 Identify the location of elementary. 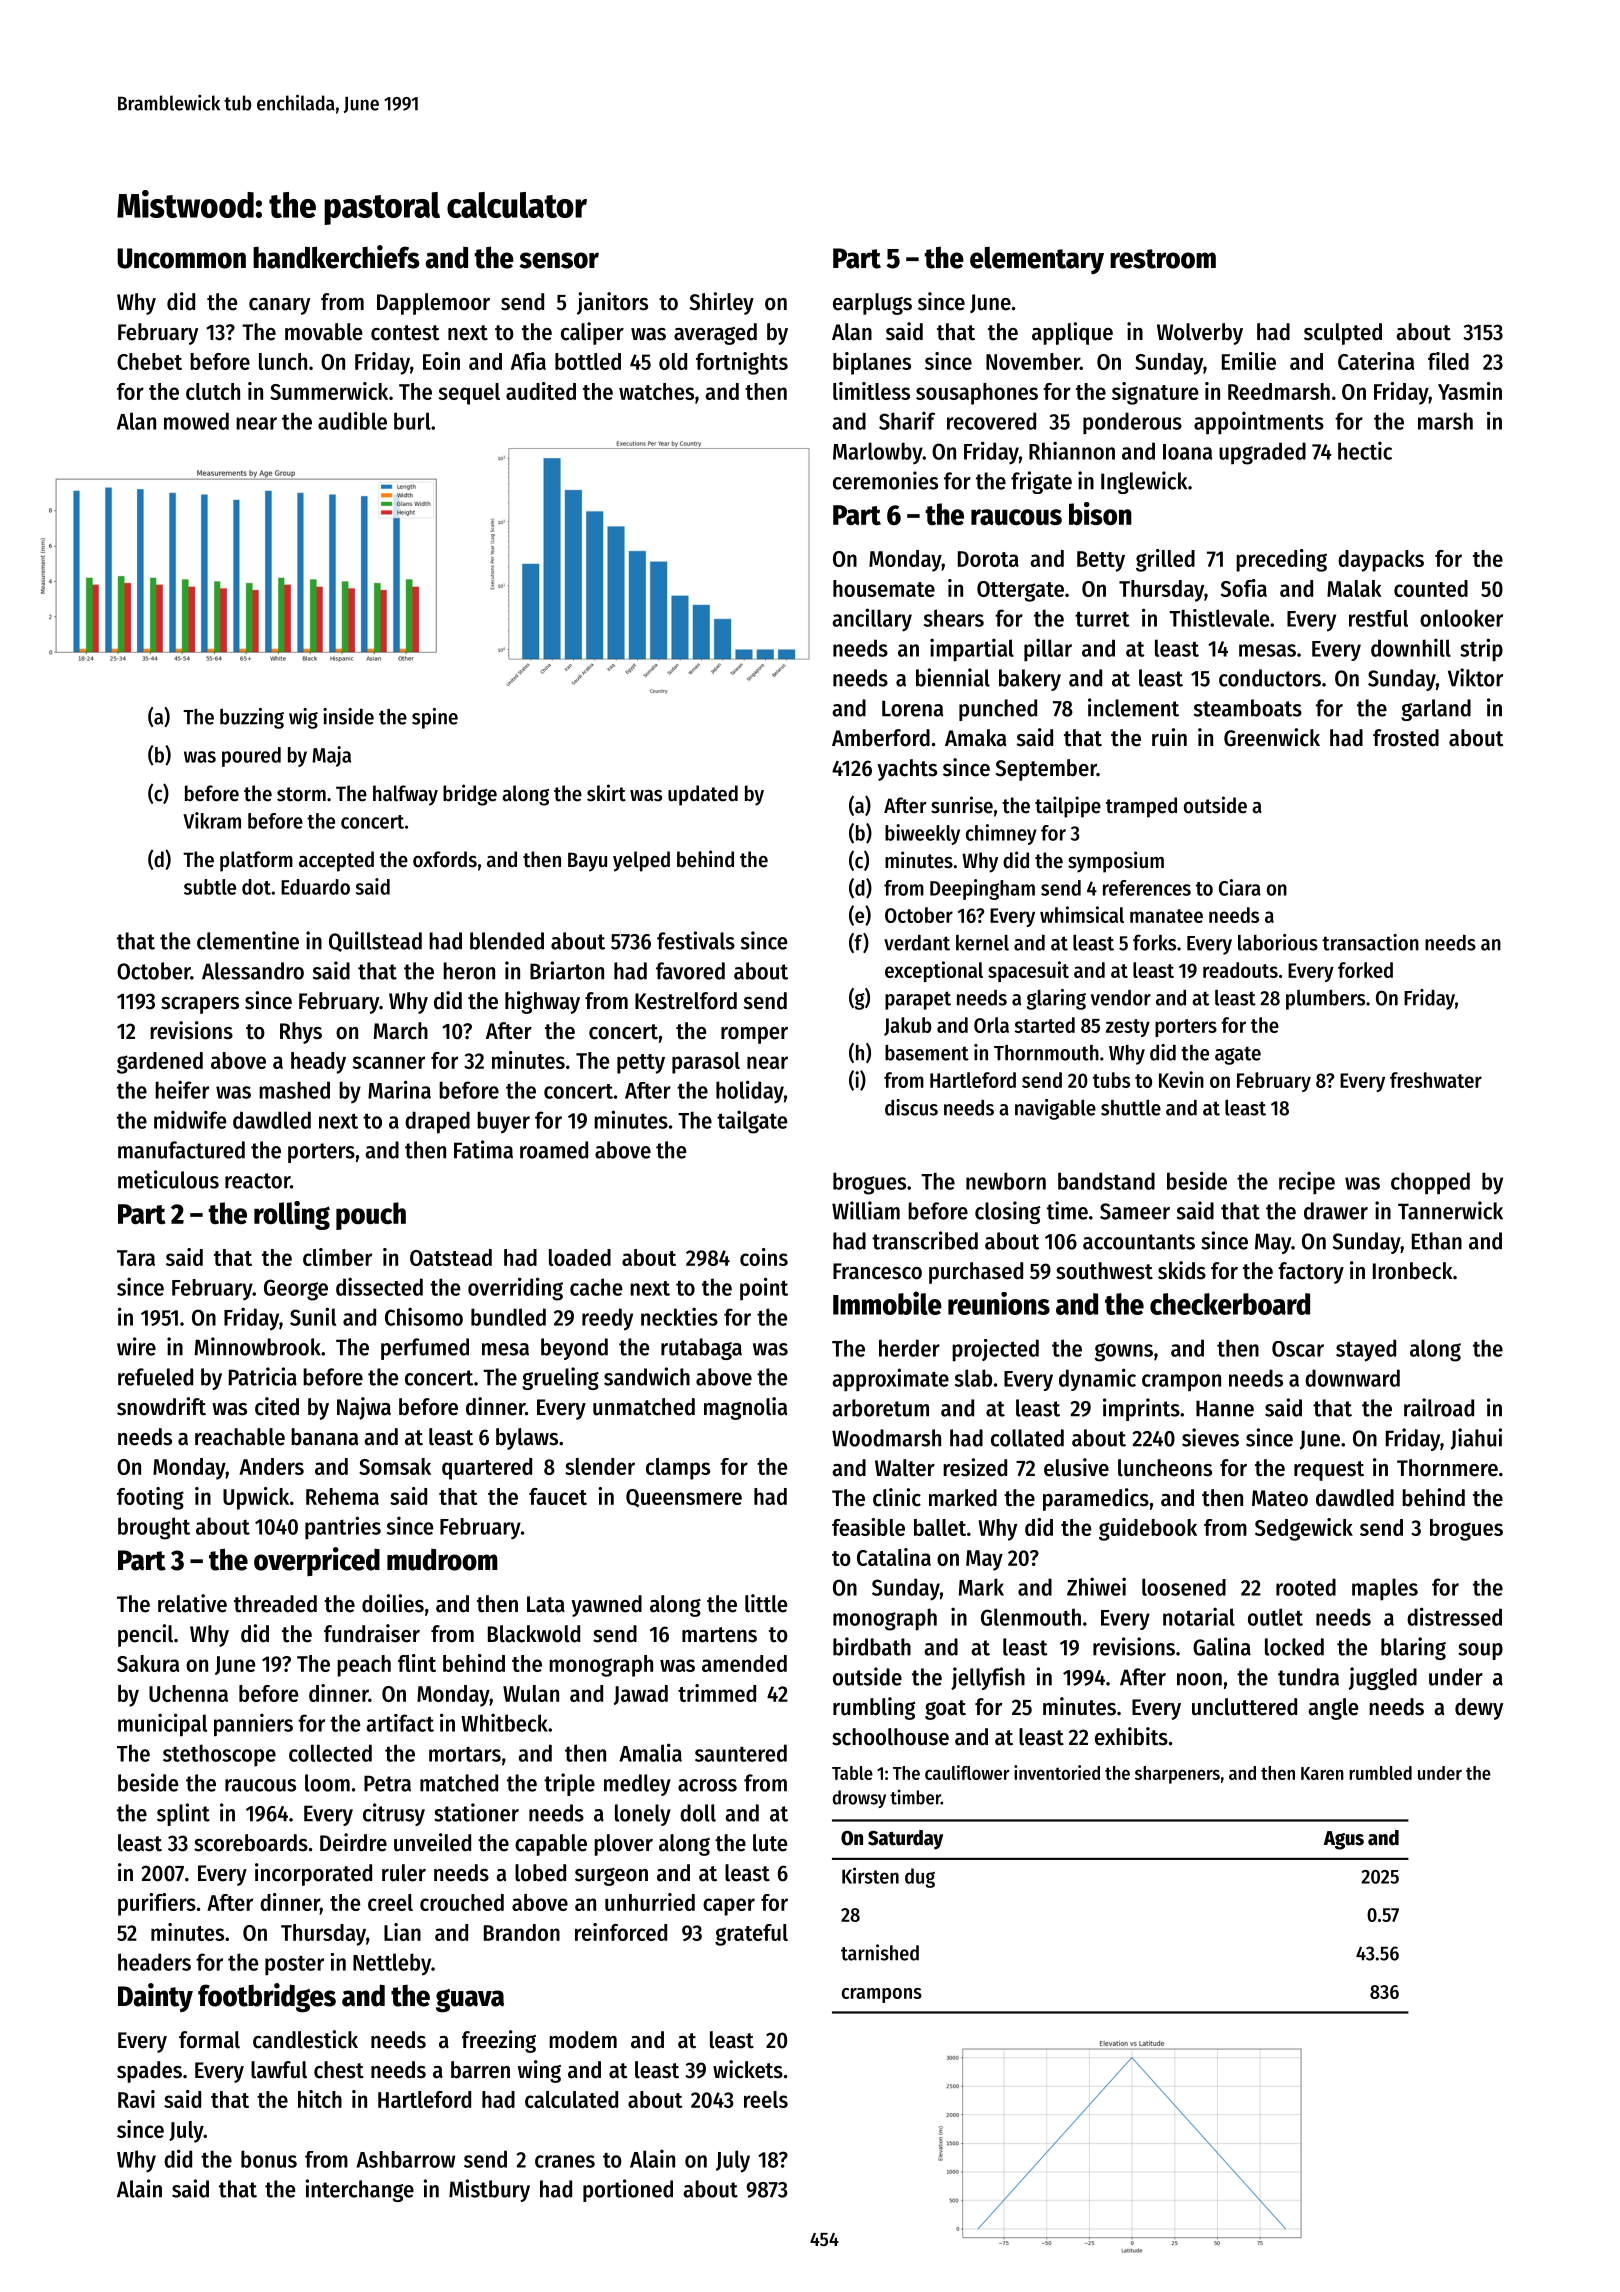
(1037, 260).
